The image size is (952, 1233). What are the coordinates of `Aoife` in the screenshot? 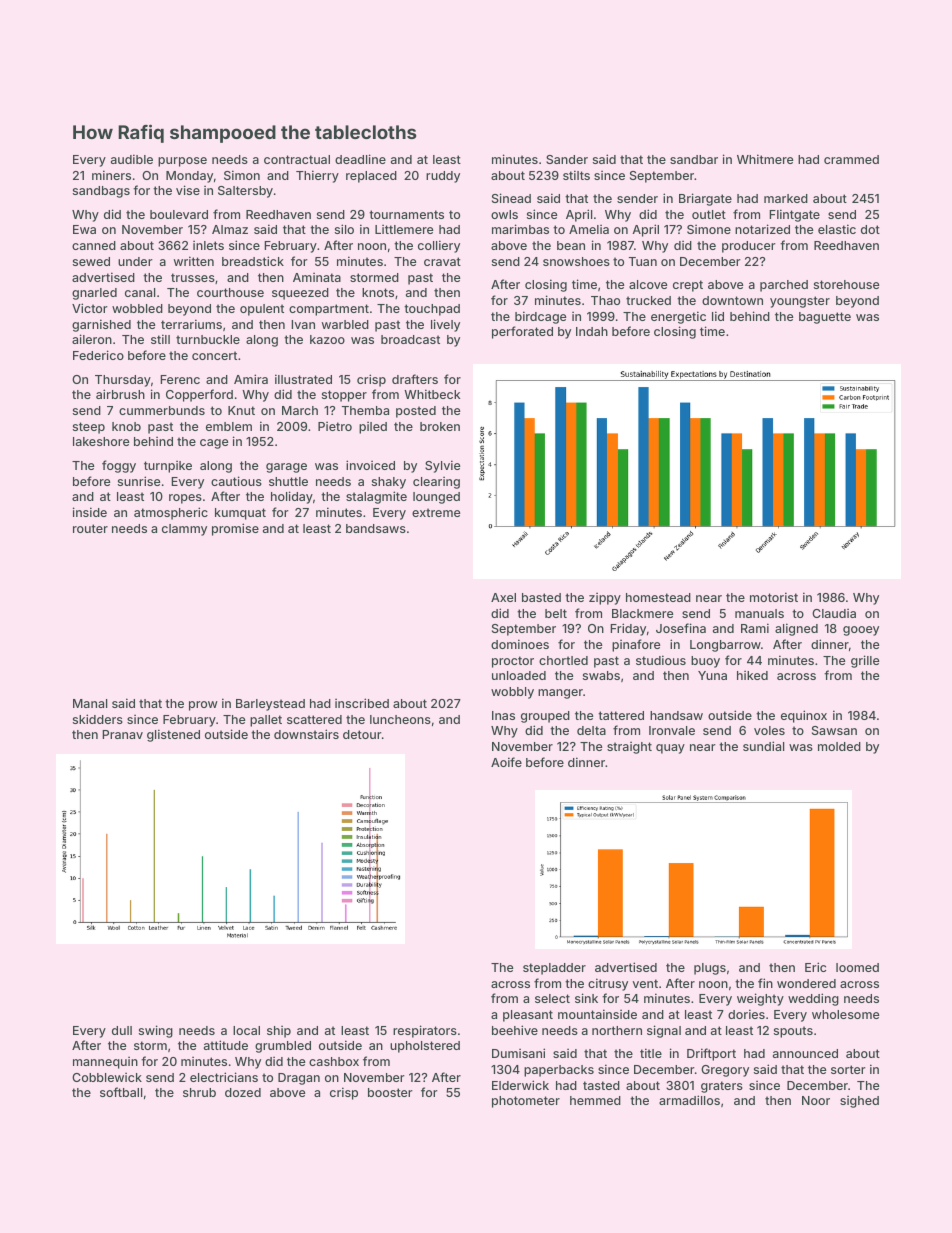 It's located at (506, 762).
